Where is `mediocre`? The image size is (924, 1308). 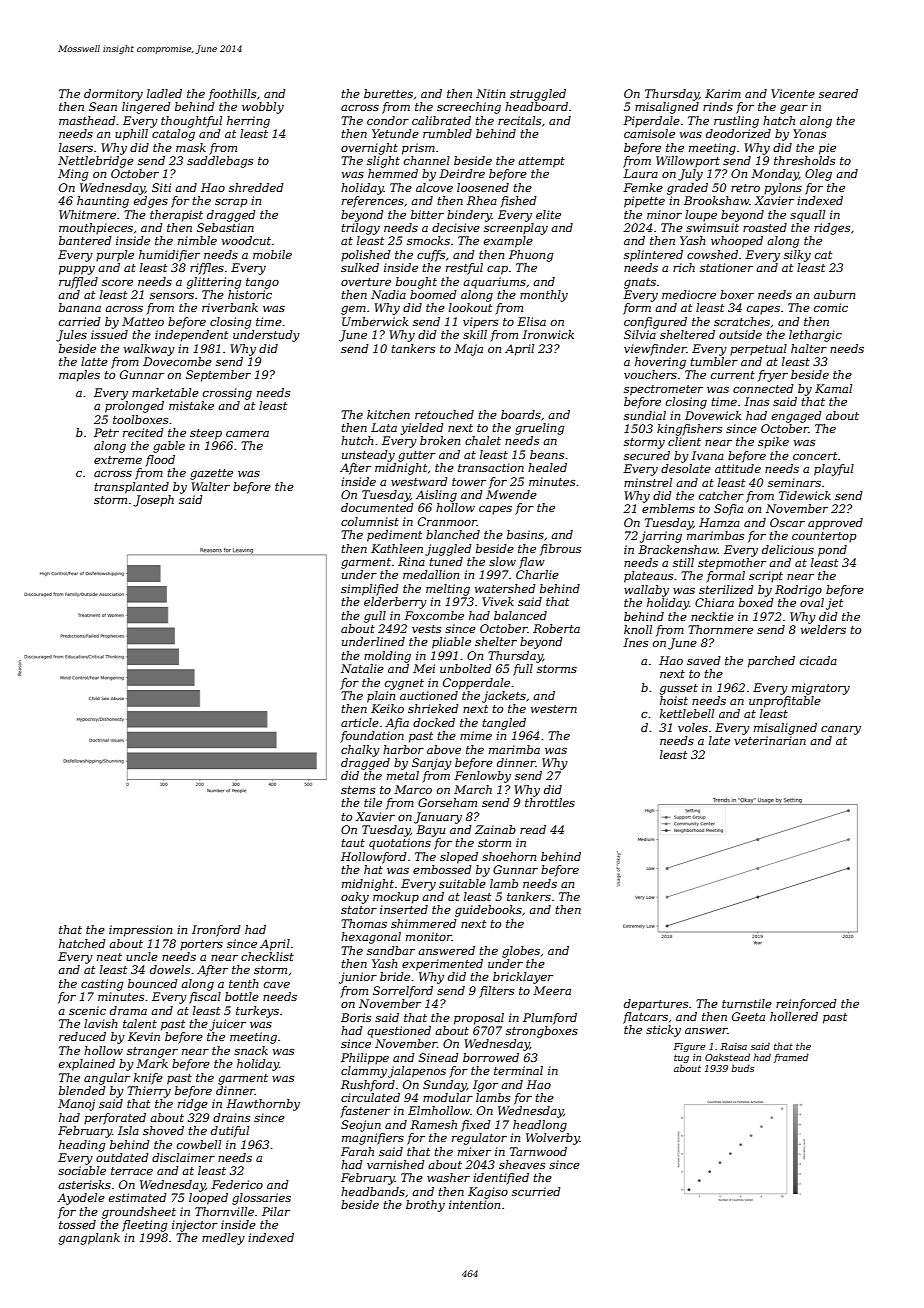 mediocre is located at coordinates (689, 294).
